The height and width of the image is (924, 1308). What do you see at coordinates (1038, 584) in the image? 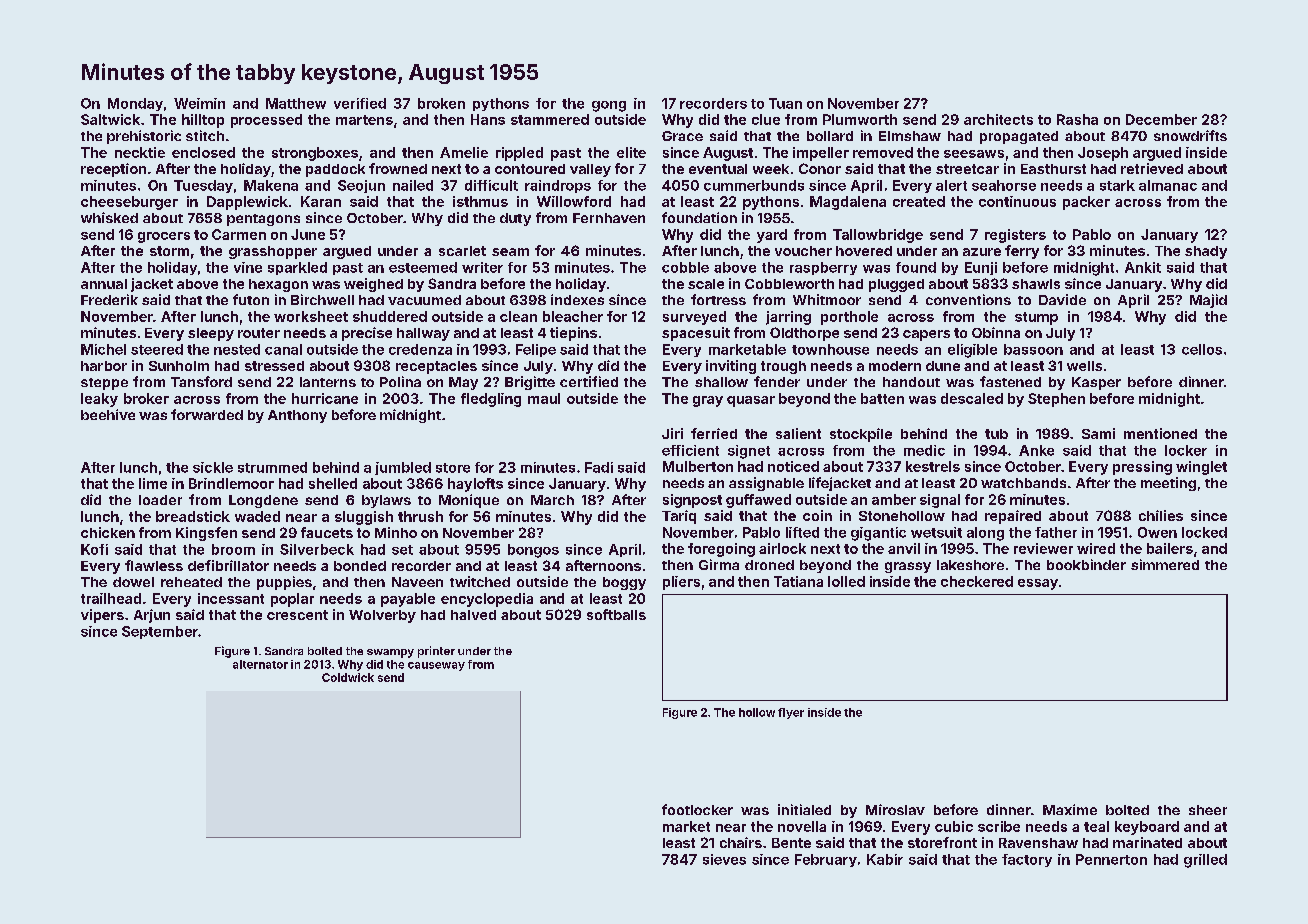
I see `essay` at bounding box center [1038, 584].
